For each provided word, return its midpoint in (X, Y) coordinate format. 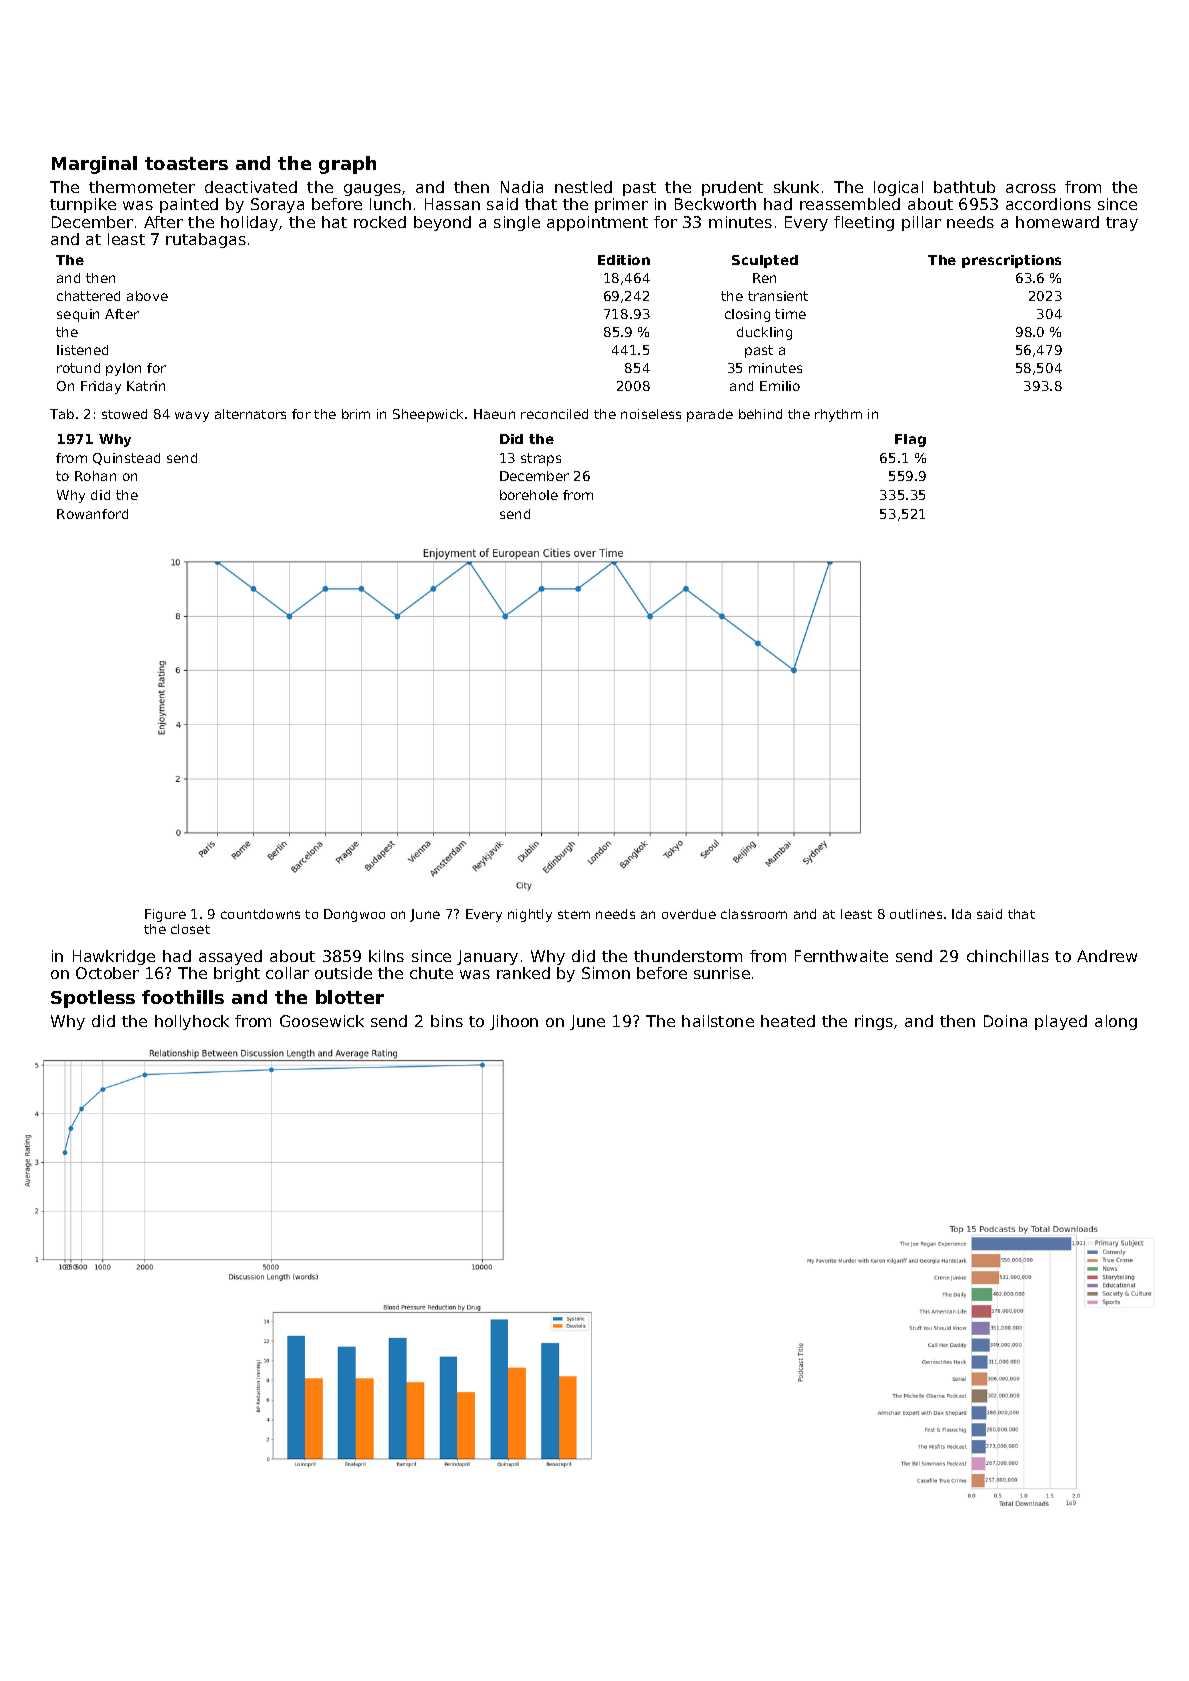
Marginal (94, 165)
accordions (1048, 204)
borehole (529, 495)
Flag (910, 440)
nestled (583, 187)
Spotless (93, 999)
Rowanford (92, 514)
